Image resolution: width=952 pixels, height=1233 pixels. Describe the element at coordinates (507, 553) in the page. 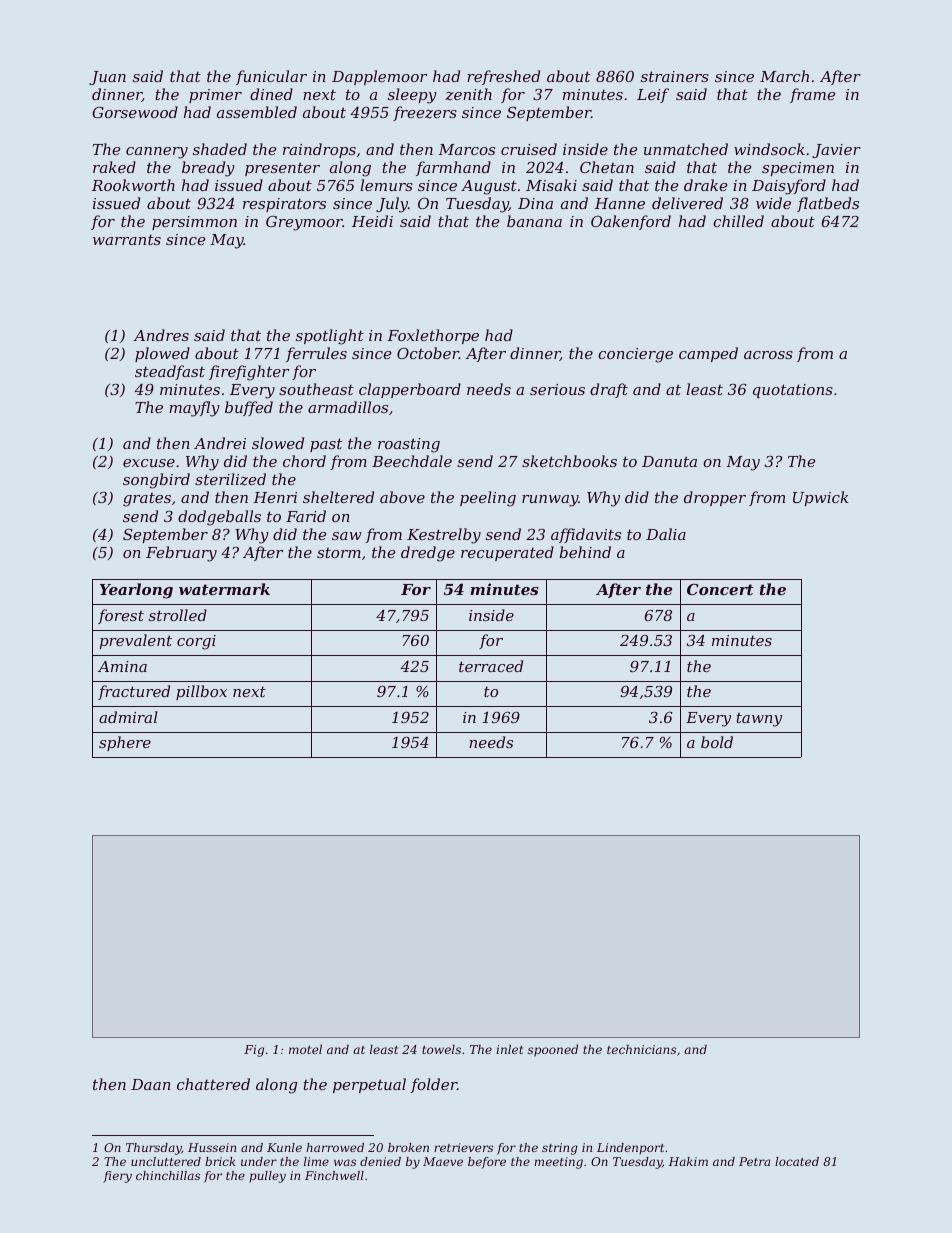

I see `recuperated` at that location.
